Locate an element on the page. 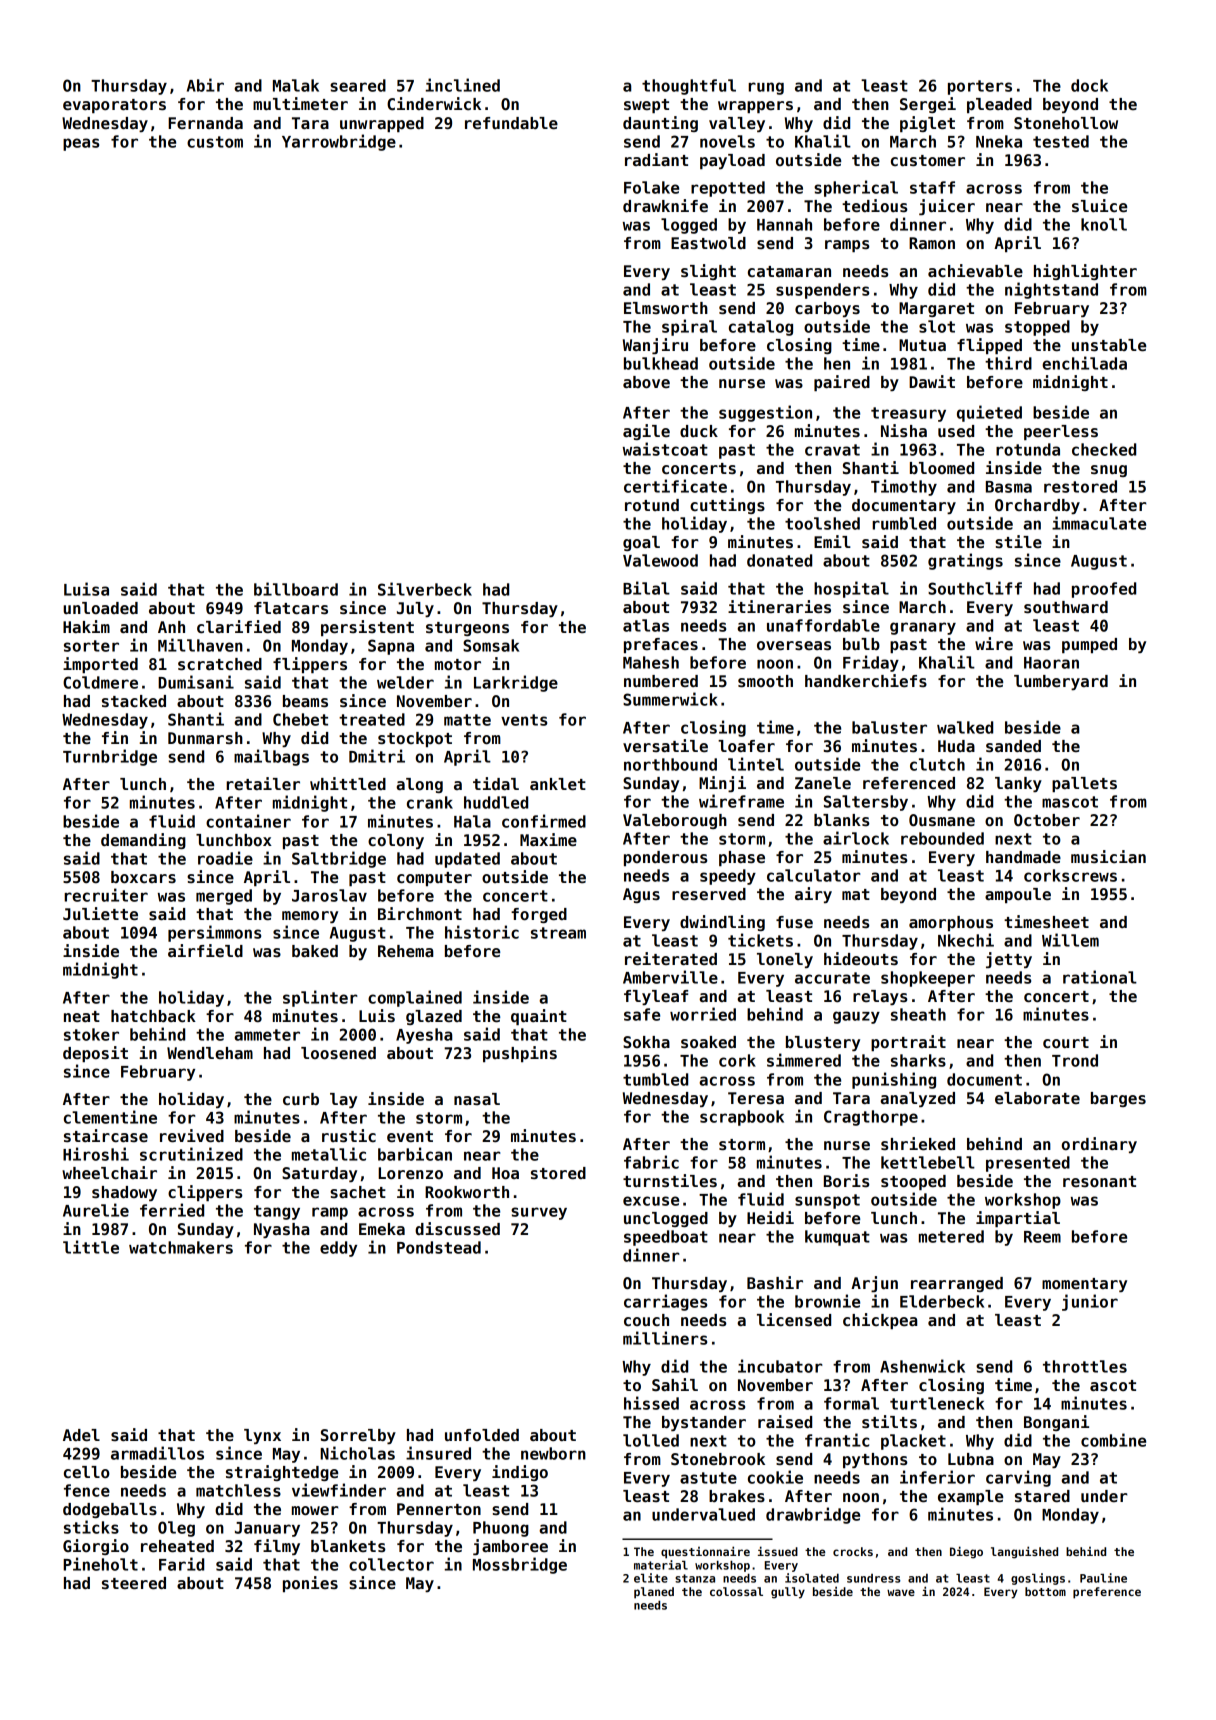  splinter is located at coordinates (320, 998).
